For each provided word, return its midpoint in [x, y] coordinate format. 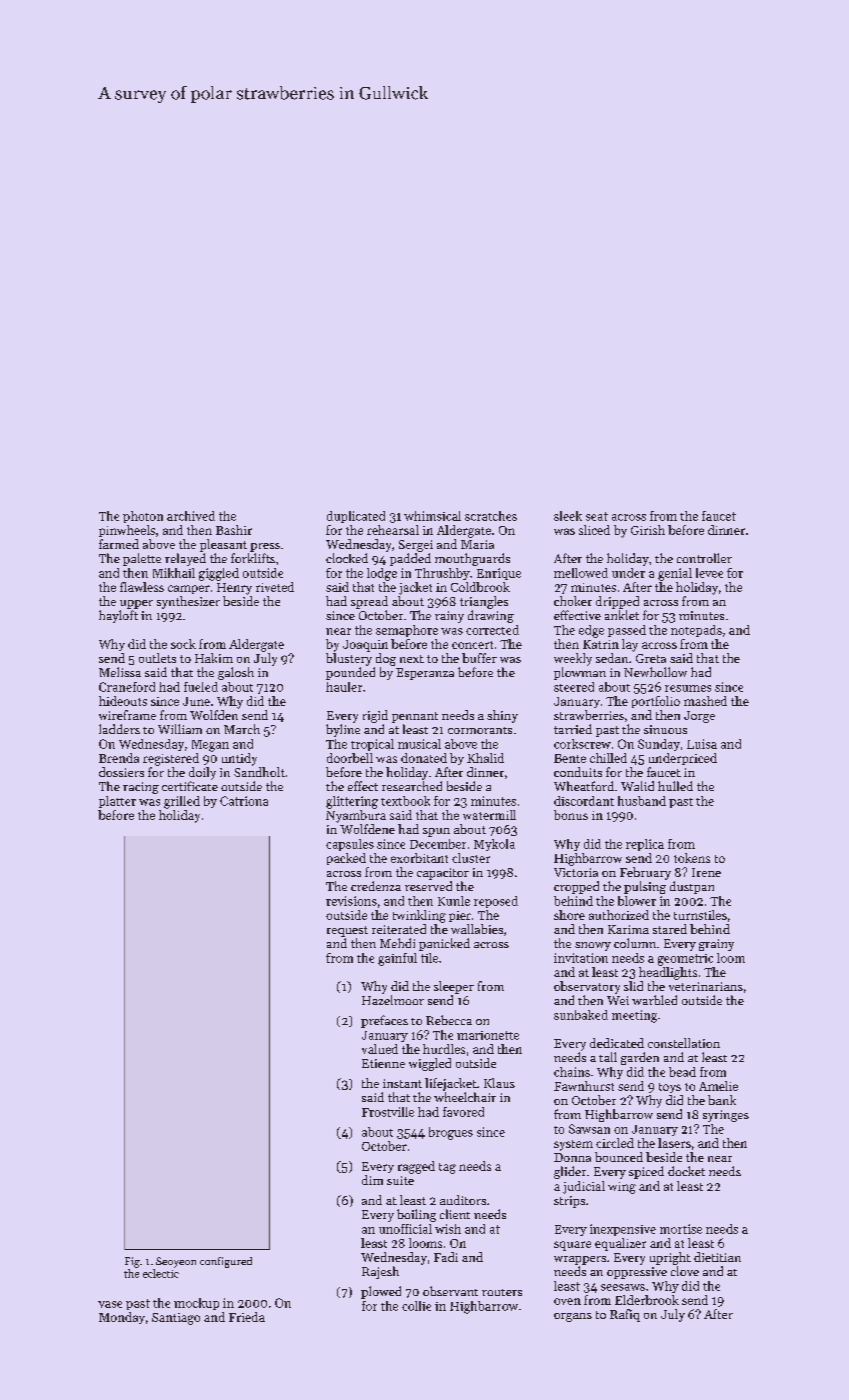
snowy [593, 946]
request [347, 931]
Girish [648, 530]
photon [143, 517]
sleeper [454, 987]
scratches [491, 516]
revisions [351, 901]
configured [226, 1262]
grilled [182, 802]
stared [670, 929]
